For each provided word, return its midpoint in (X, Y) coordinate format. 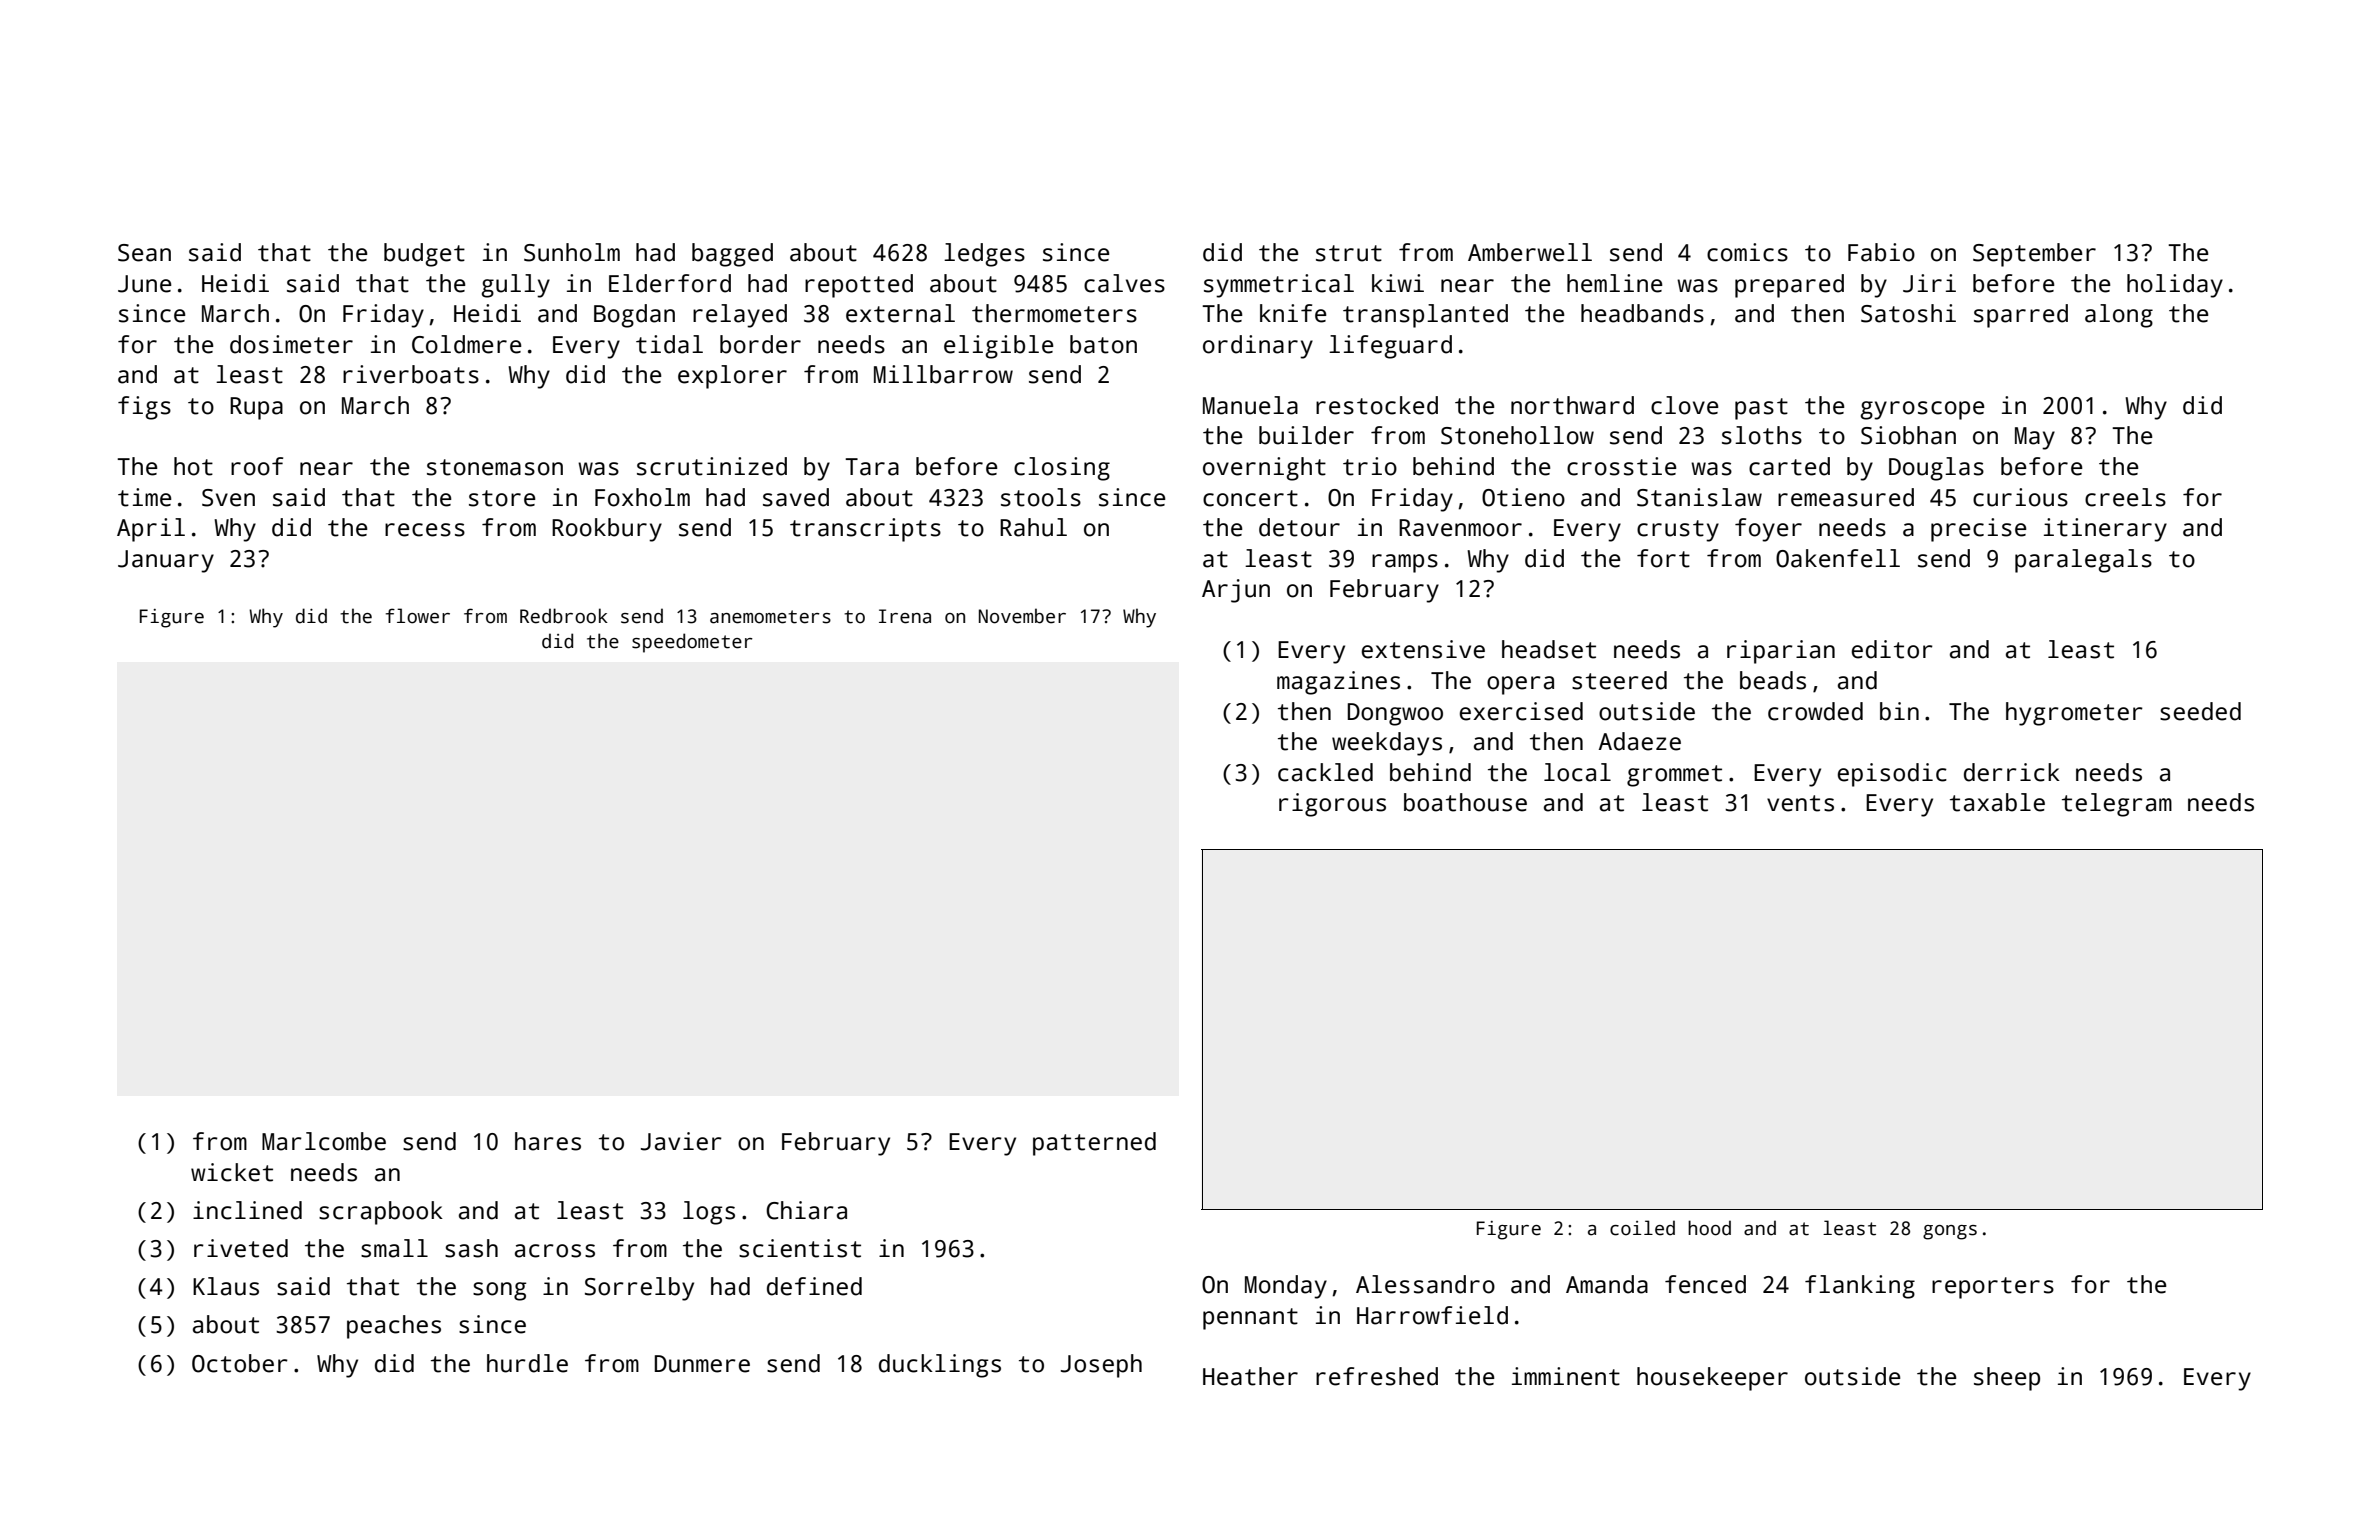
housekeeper (1712, 1379)
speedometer (692, 643)
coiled (1642, 1228)
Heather (1250, 1376)
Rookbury (607, 530)
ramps (1405, 563)
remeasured (1846, 497)
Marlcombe (324, 1141)
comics (1747, 252)
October (240, 1363)
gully (516, 286)
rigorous (1332, 805)
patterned (1094, 1144)
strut (1349, 253)
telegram (2117, 805)
